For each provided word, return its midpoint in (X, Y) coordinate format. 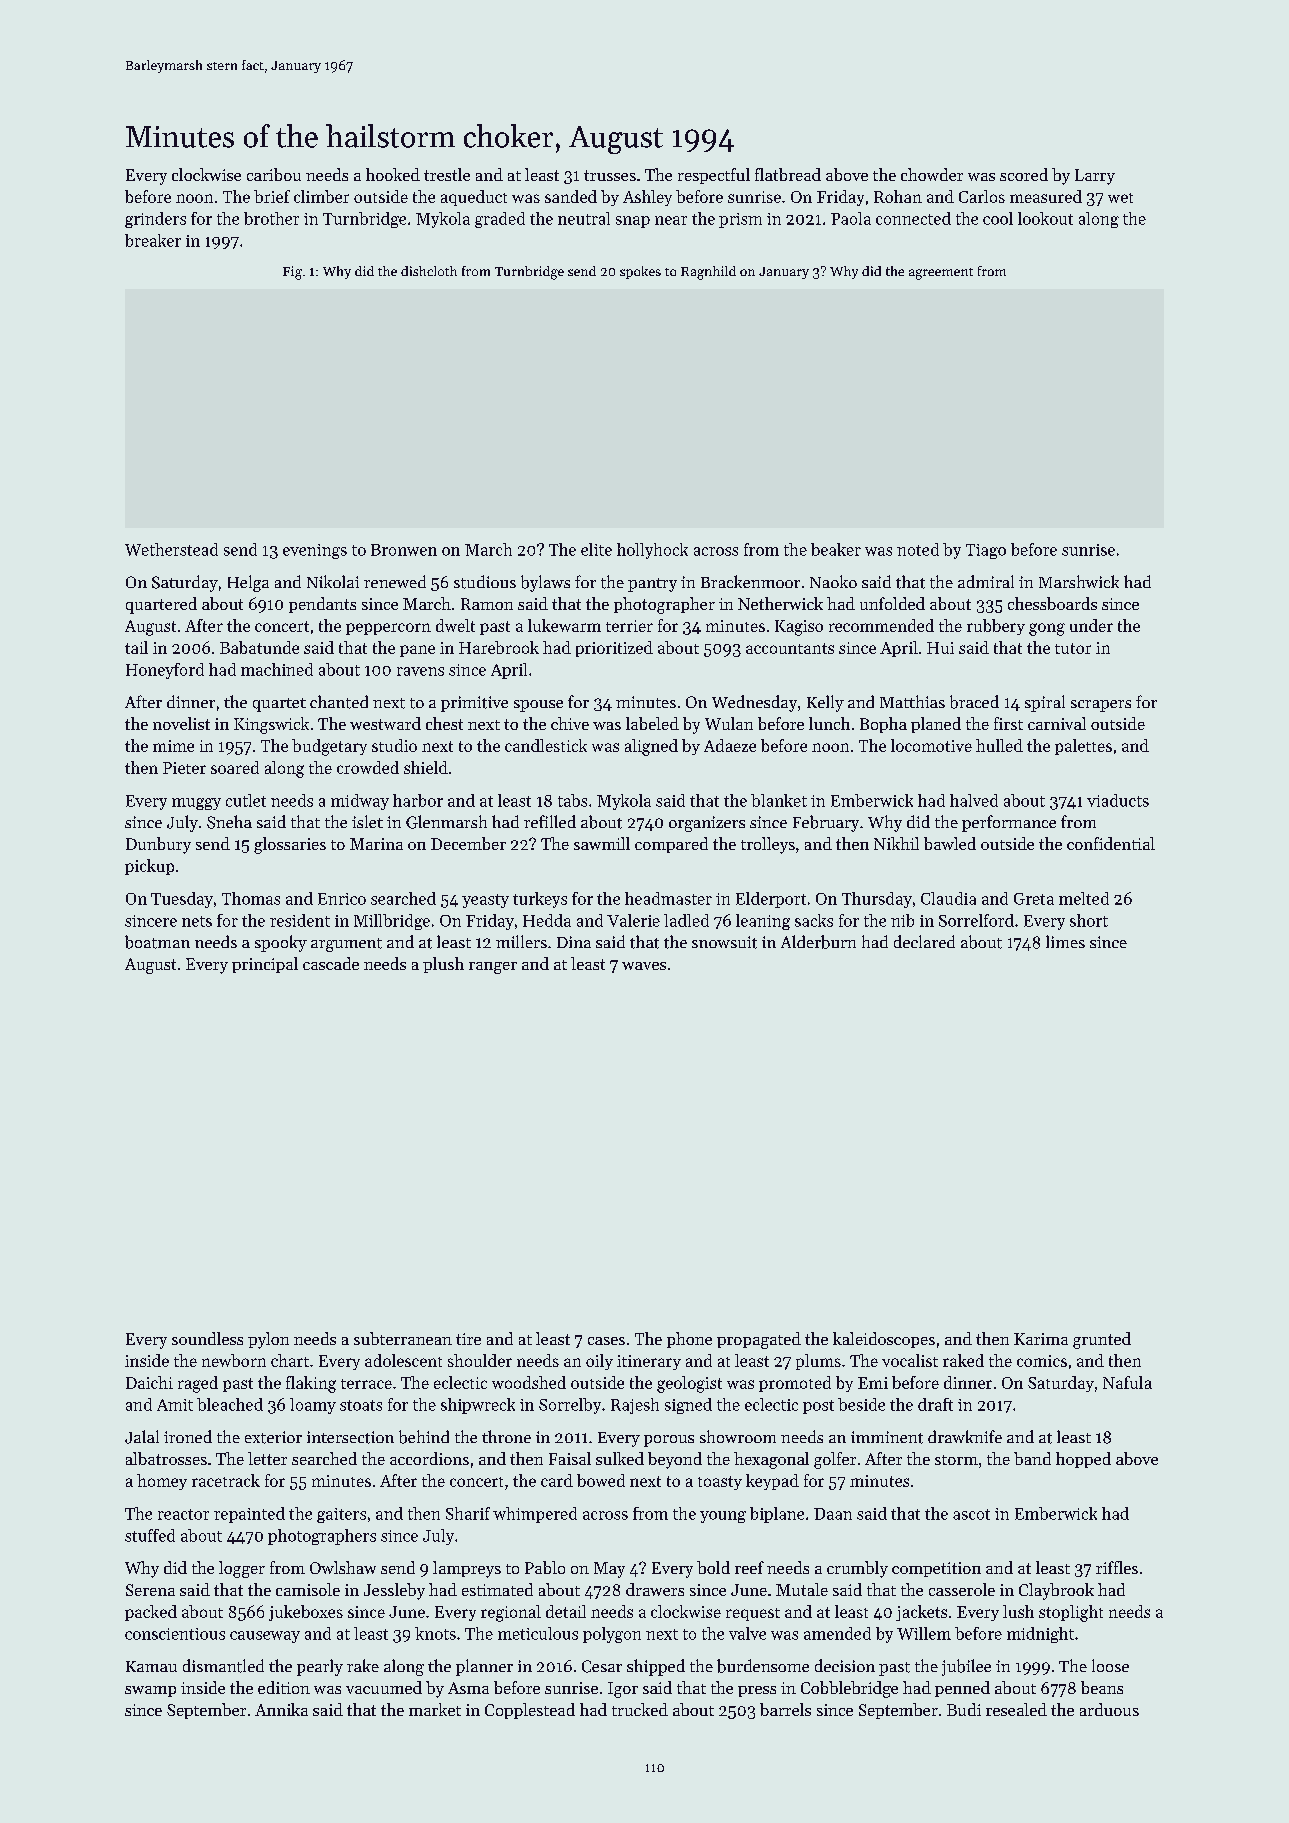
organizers (707, 824)
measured (1046, 196)
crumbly (857, 1569)
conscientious (175, 1634)
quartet (279, 705)
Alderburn (818, 942)
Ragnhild (708, 273)
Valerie (633, 920)
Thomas (251, 898)
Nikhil (896, 843)
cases (606, 1341)
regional (511, 1613)
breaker (153, 240)
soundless (207, 1338)
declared (924, 941)
